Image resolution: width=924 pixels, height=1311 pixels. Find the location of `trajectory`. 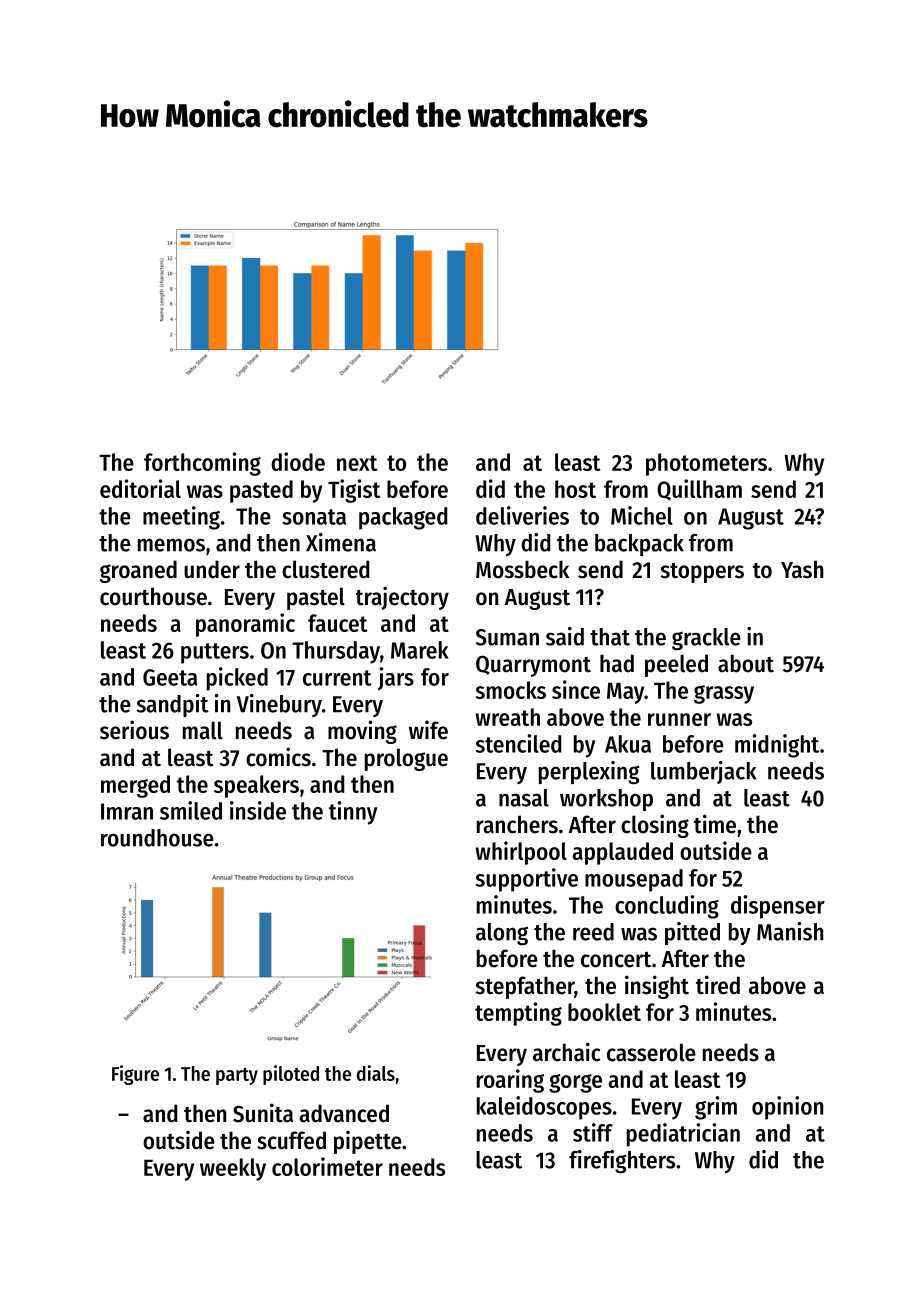

trajectory is located at coordinates (402, 598).
